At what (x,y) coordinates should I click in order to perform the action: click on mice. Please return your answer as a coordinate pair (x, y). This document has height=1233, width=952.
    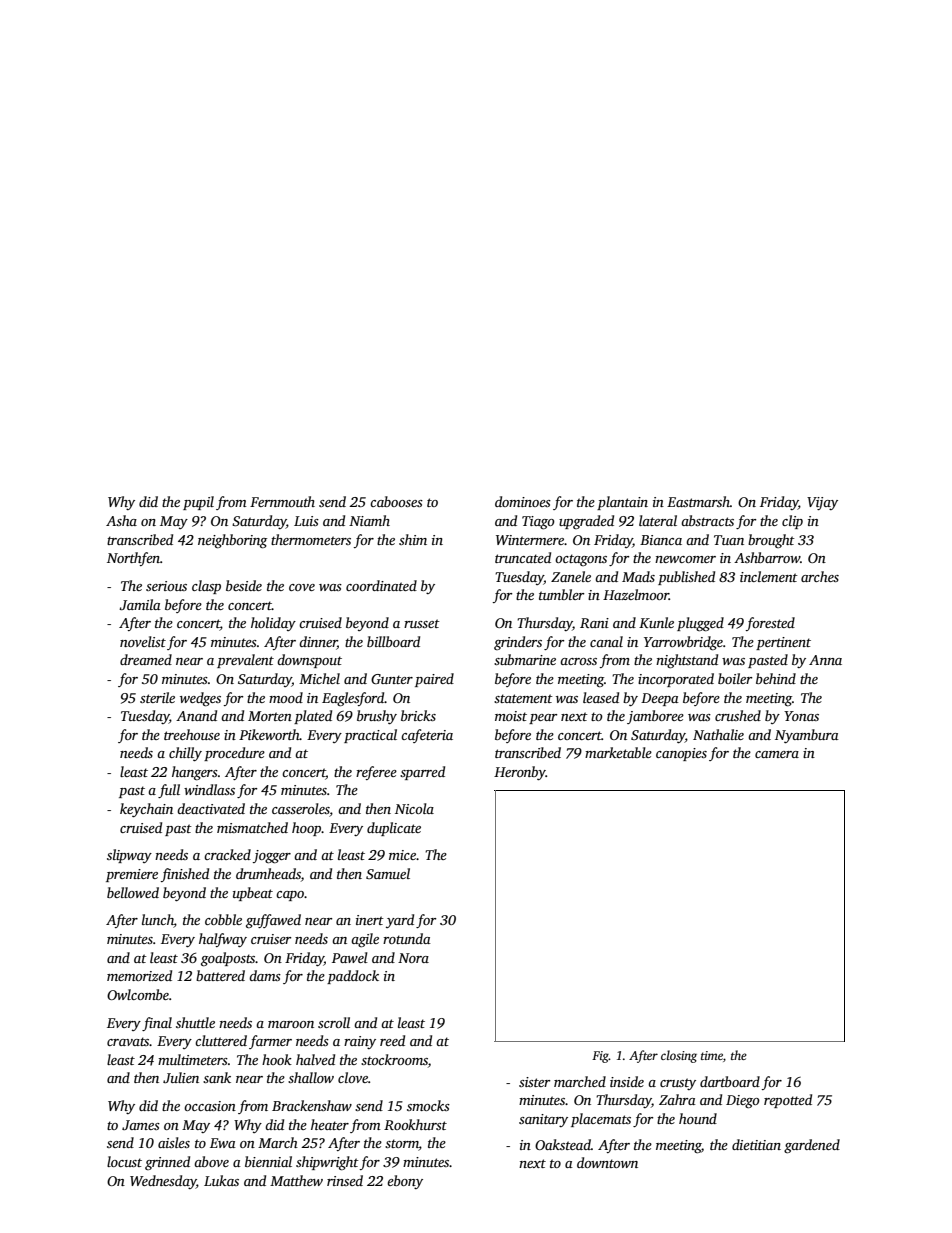
    Looking at the image, I should click on (402, 855).
